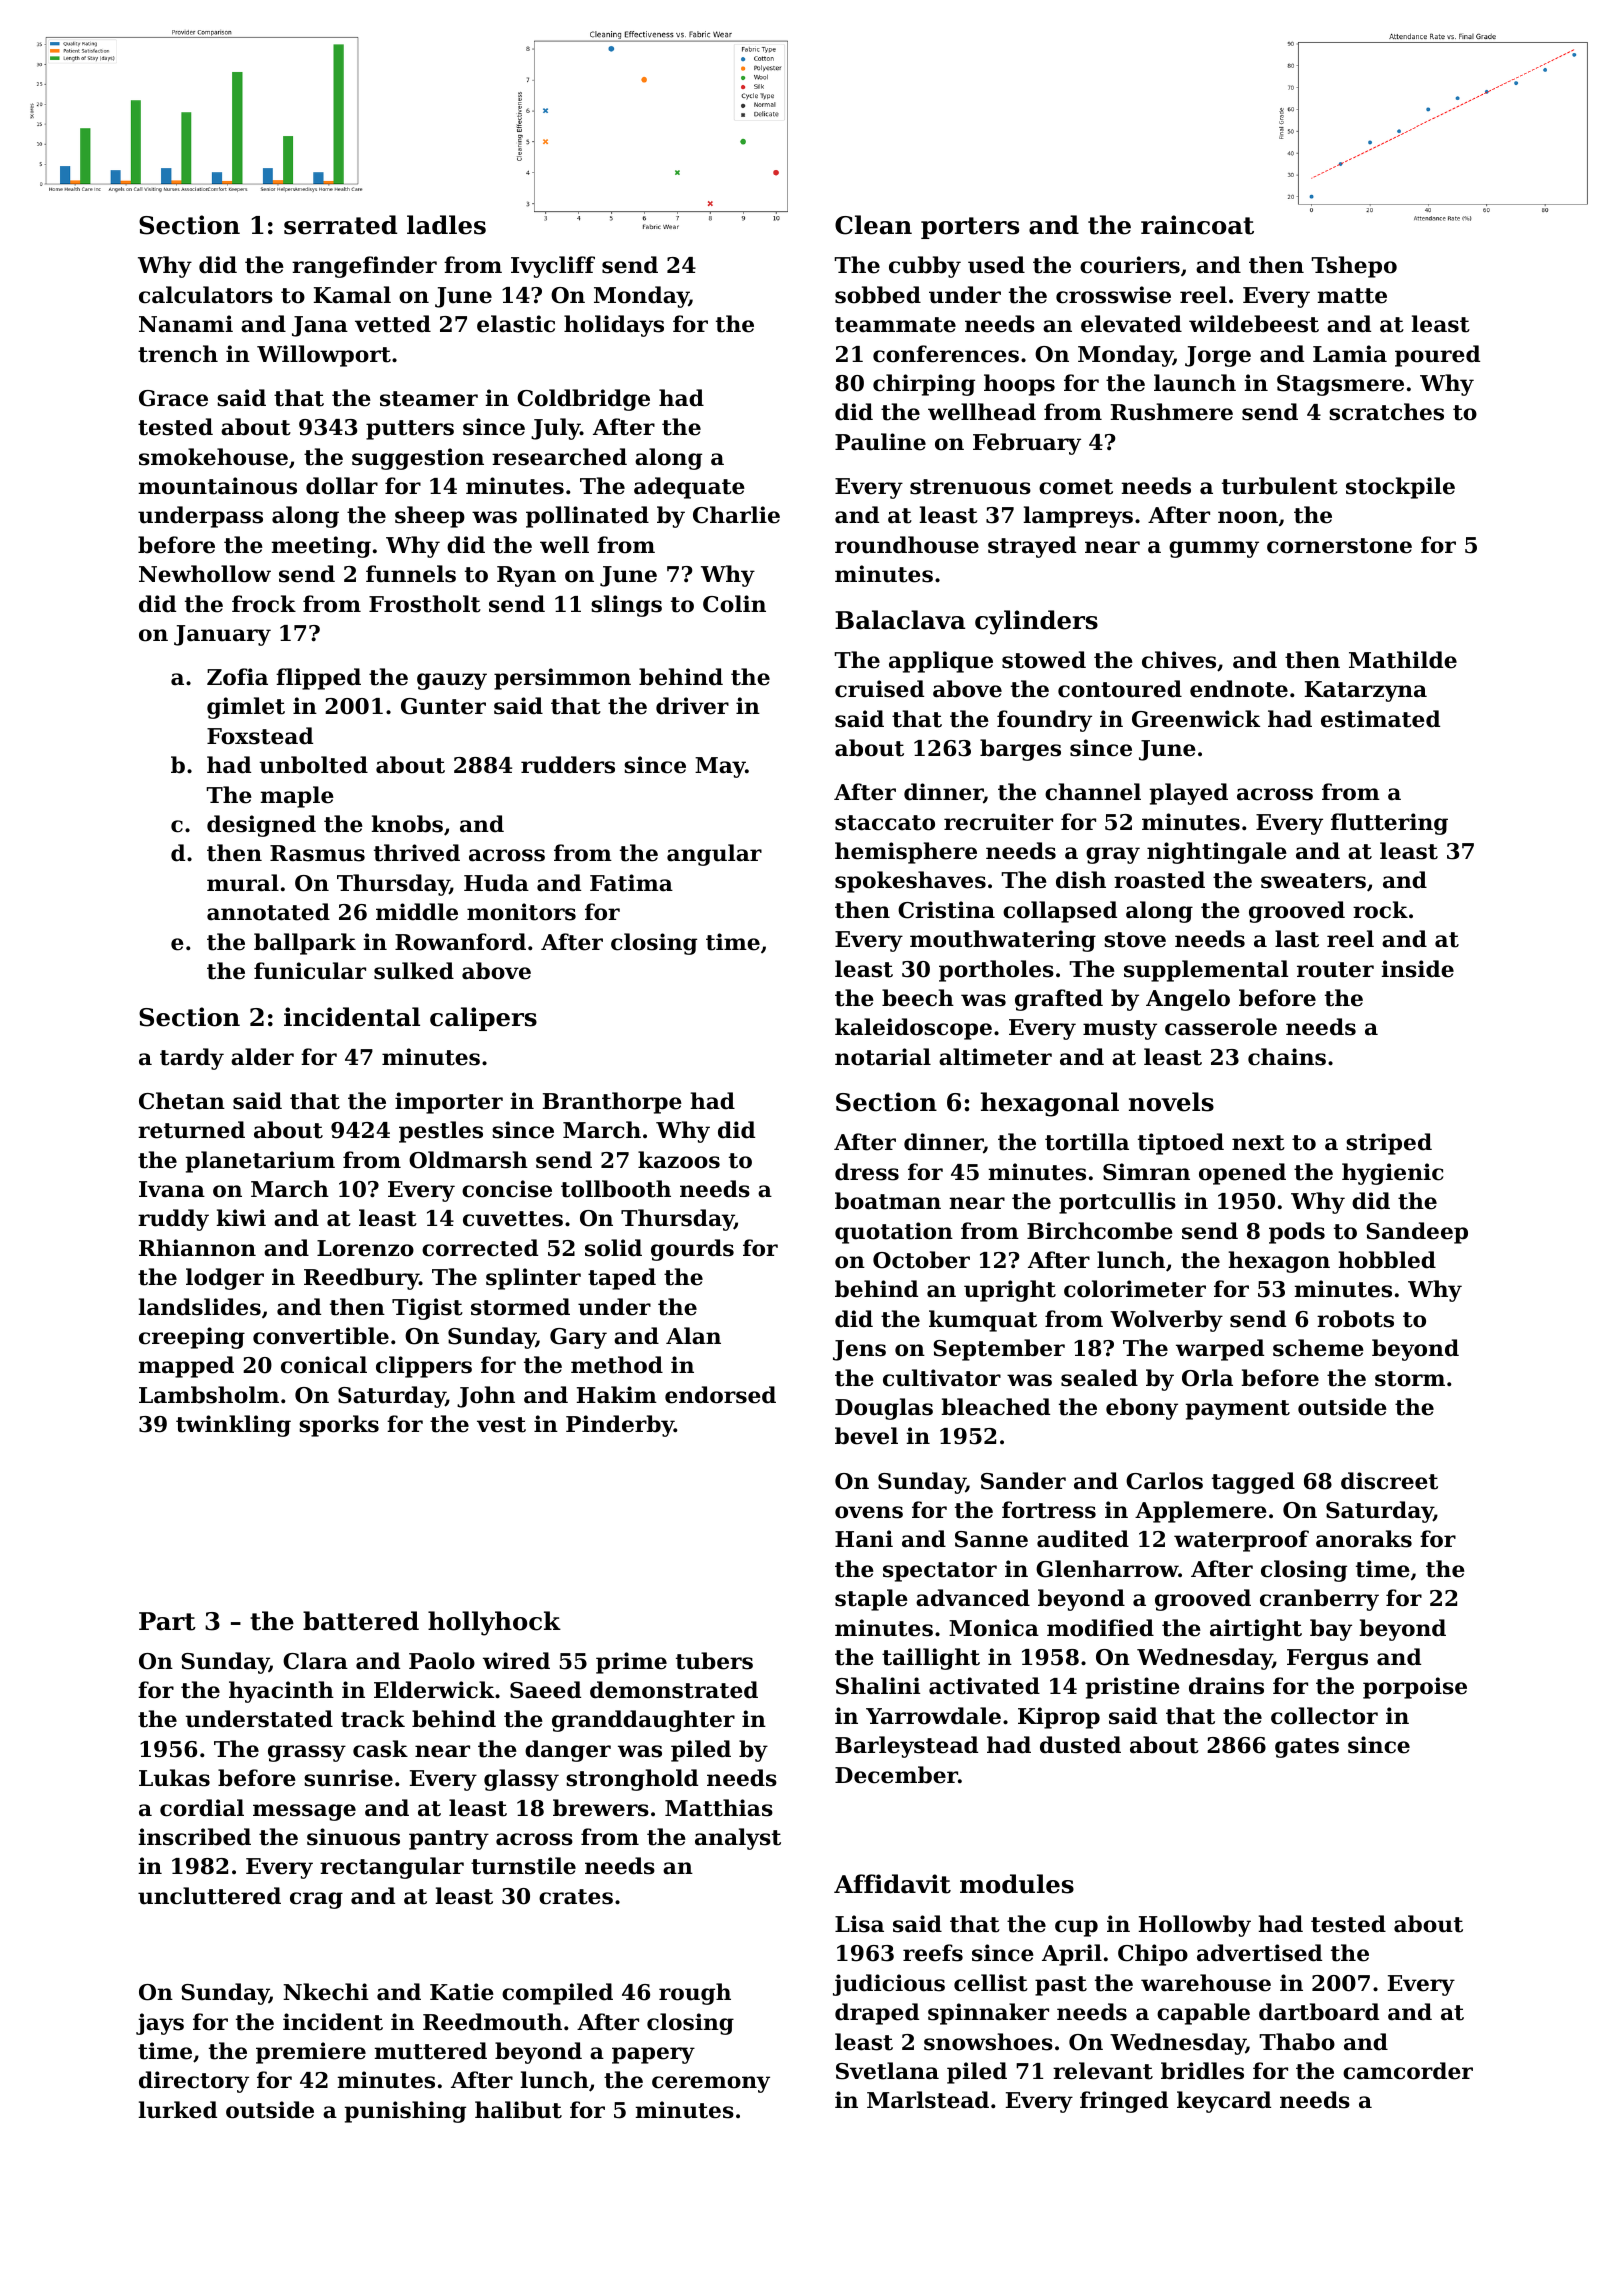  What do you see at coordinates (587, 517) in the document?
I see `pollinated` at bounding box center [587, 517].
